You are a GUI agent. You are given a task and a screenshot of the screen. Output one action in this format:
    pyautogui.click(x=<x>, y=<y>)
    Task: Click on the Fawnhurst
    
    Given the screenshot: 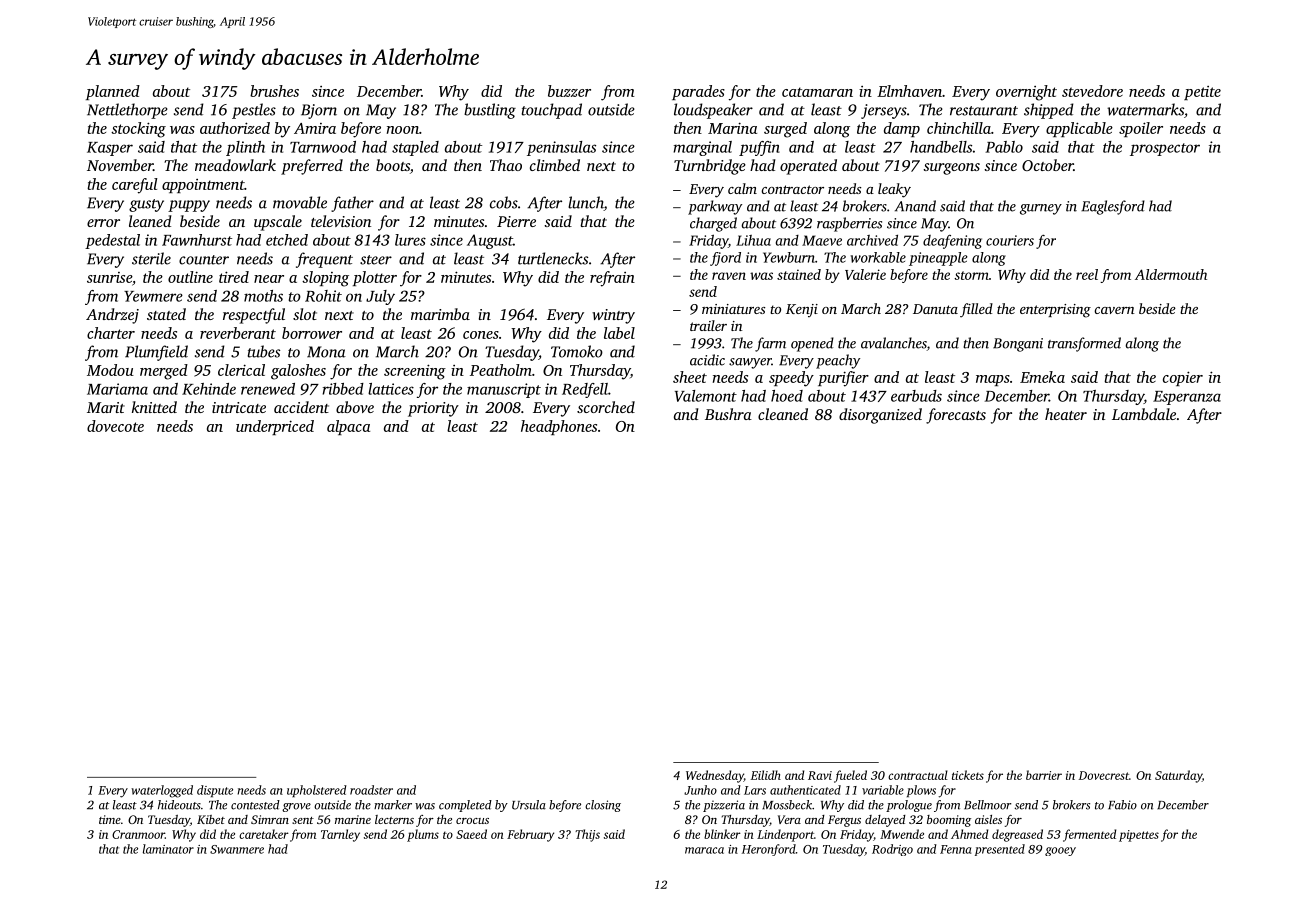 What is the action you would take?
    pyautogui.click(x=197, y=240)
